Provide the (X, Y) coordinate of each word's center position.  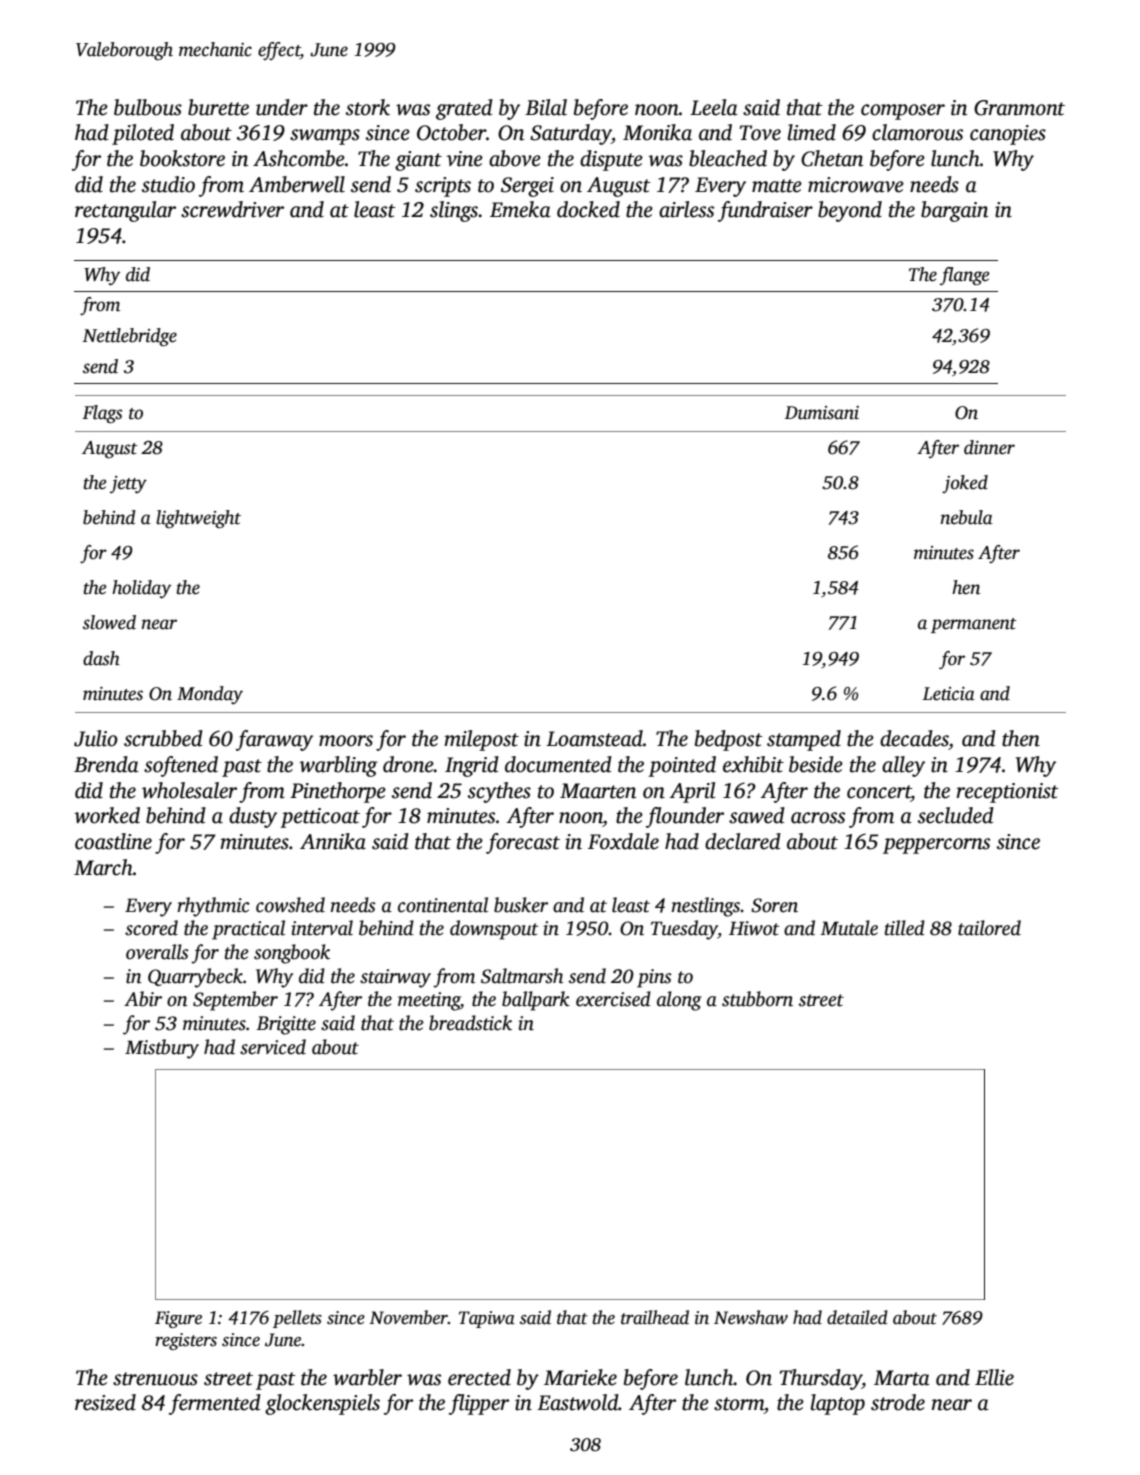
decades (914, 738)
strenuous (155, 1379)
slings (454, 211)
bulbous (148, 107)
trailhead (655, 1317)
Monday (210, 695)
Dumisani (822, 413)
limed (812, 132)
